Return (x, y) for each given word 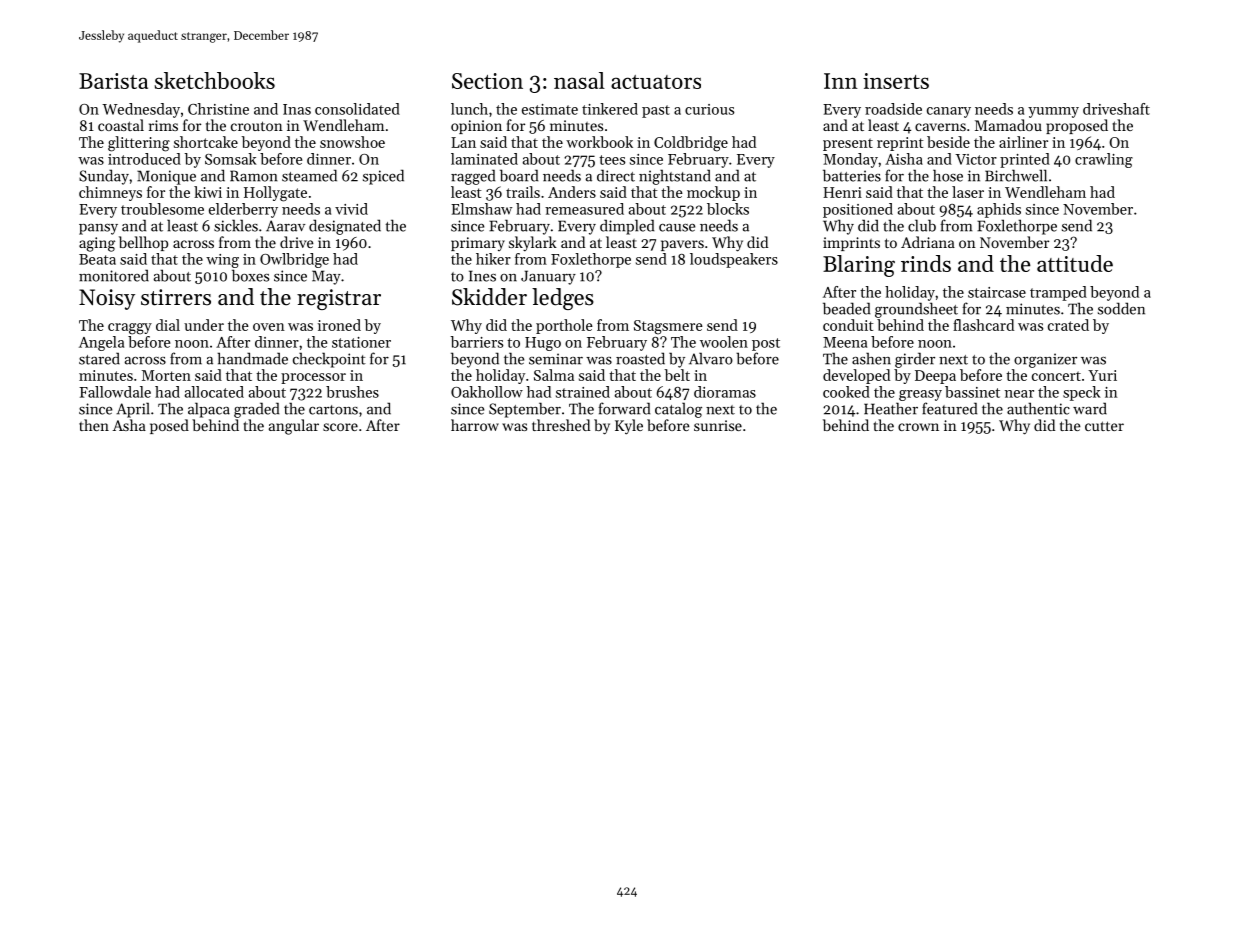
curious (709, 109)
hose (948, 175)
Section (487, 81)
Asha (129, 425)
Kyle (629, 427)
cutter (1104, 426)
